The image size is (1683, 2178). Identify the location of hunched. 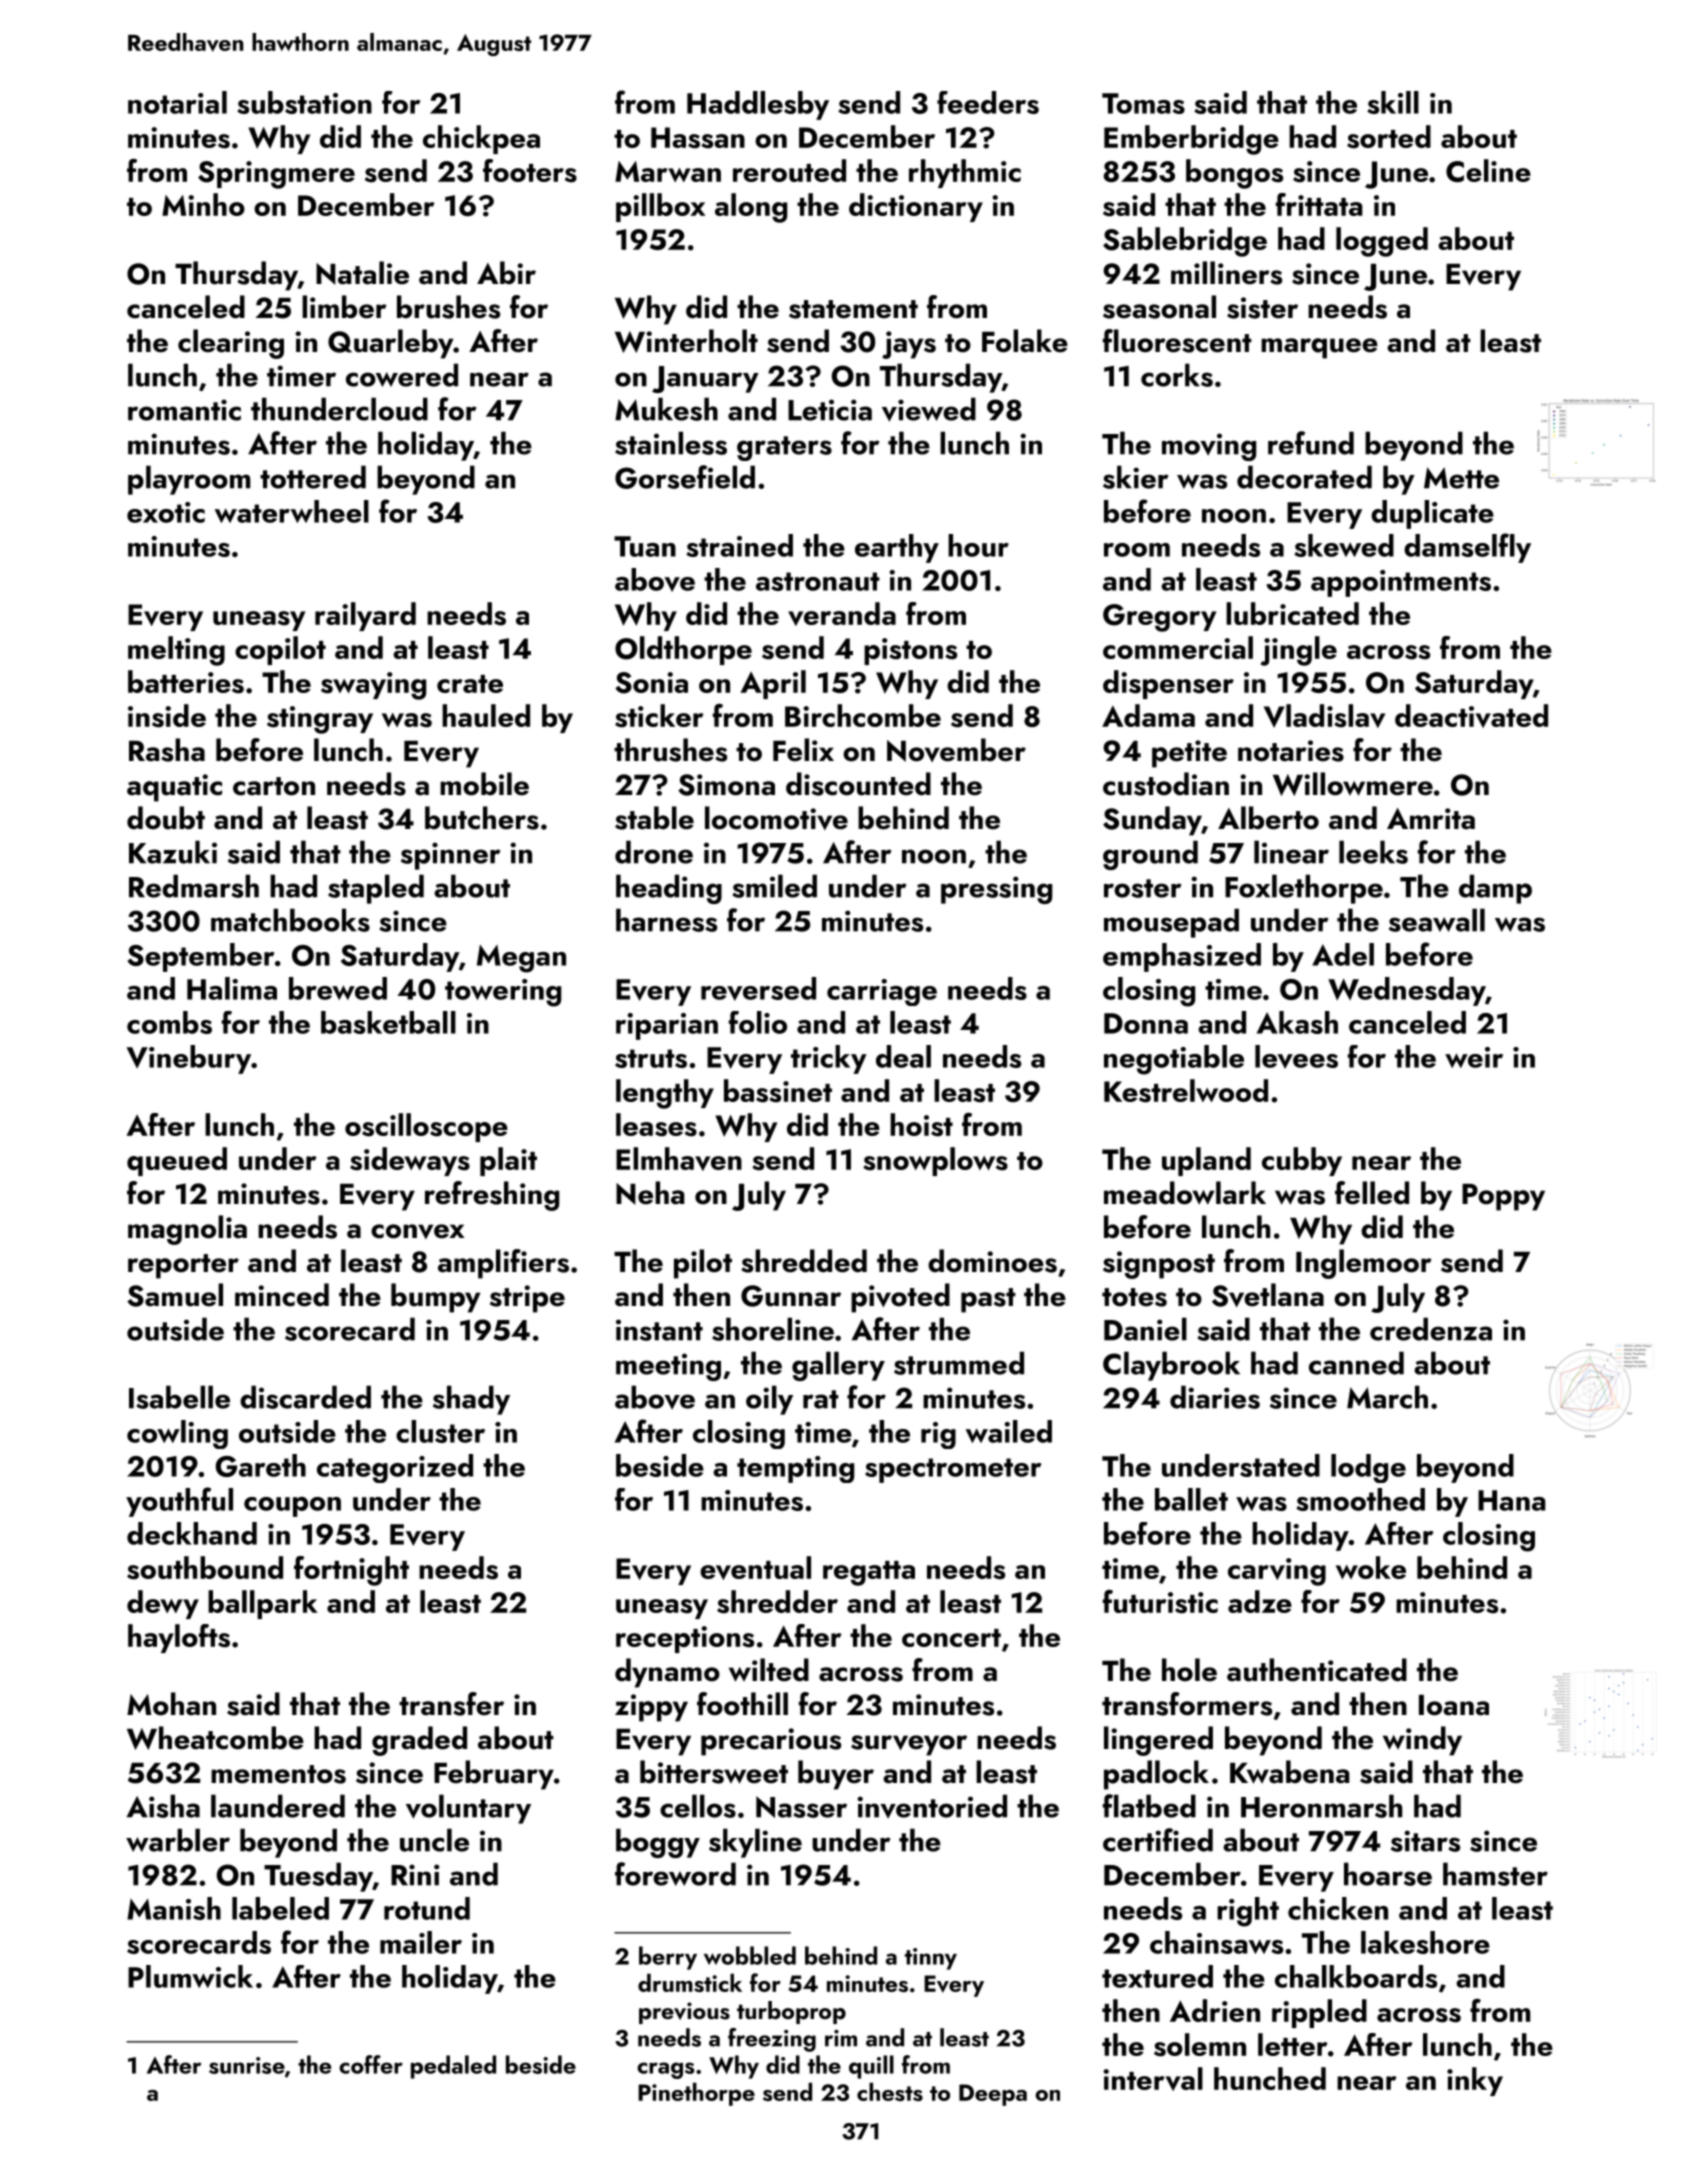
(1270, 2078).
